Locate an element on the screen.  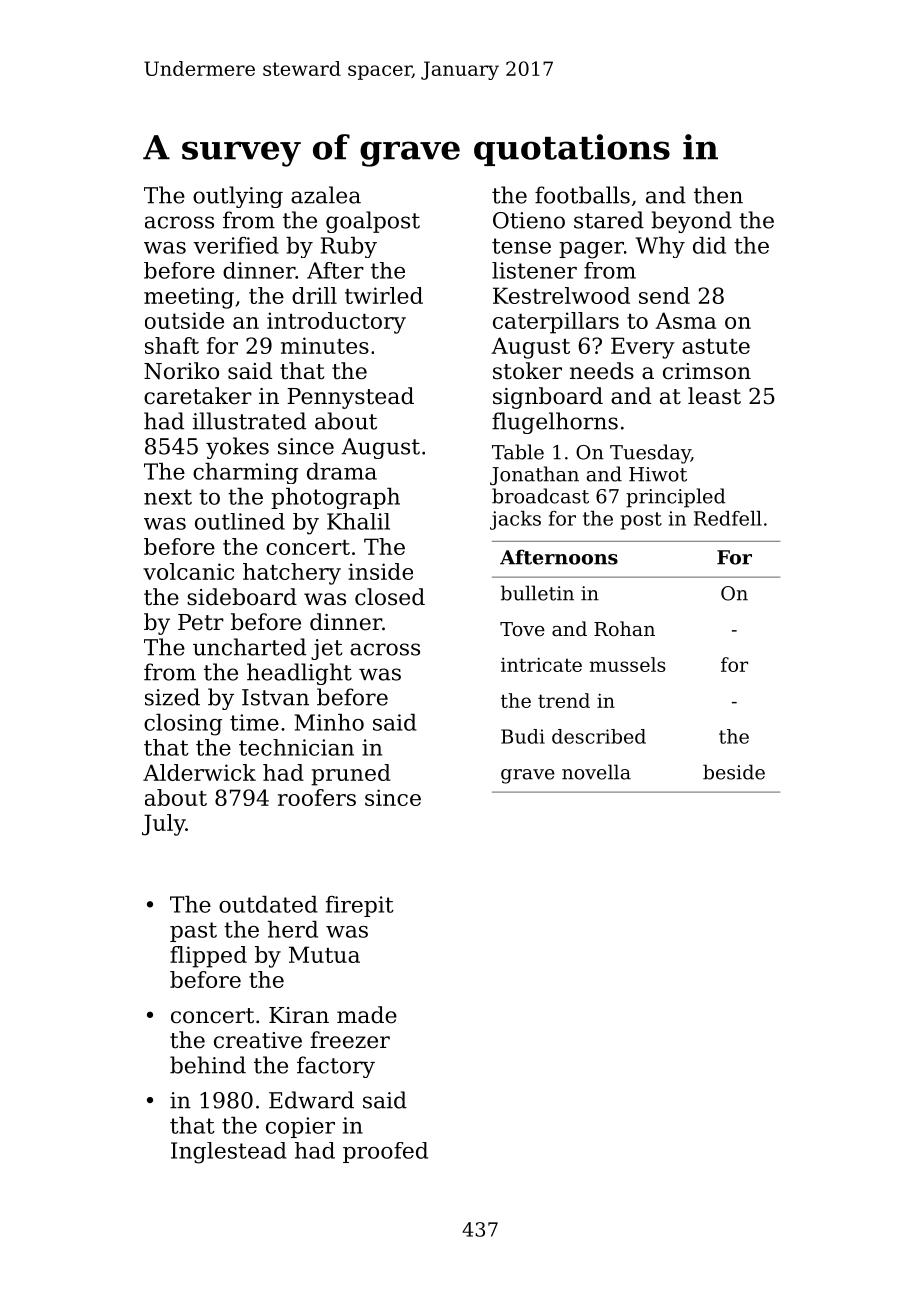
July is located at coordinates (164, 825).
